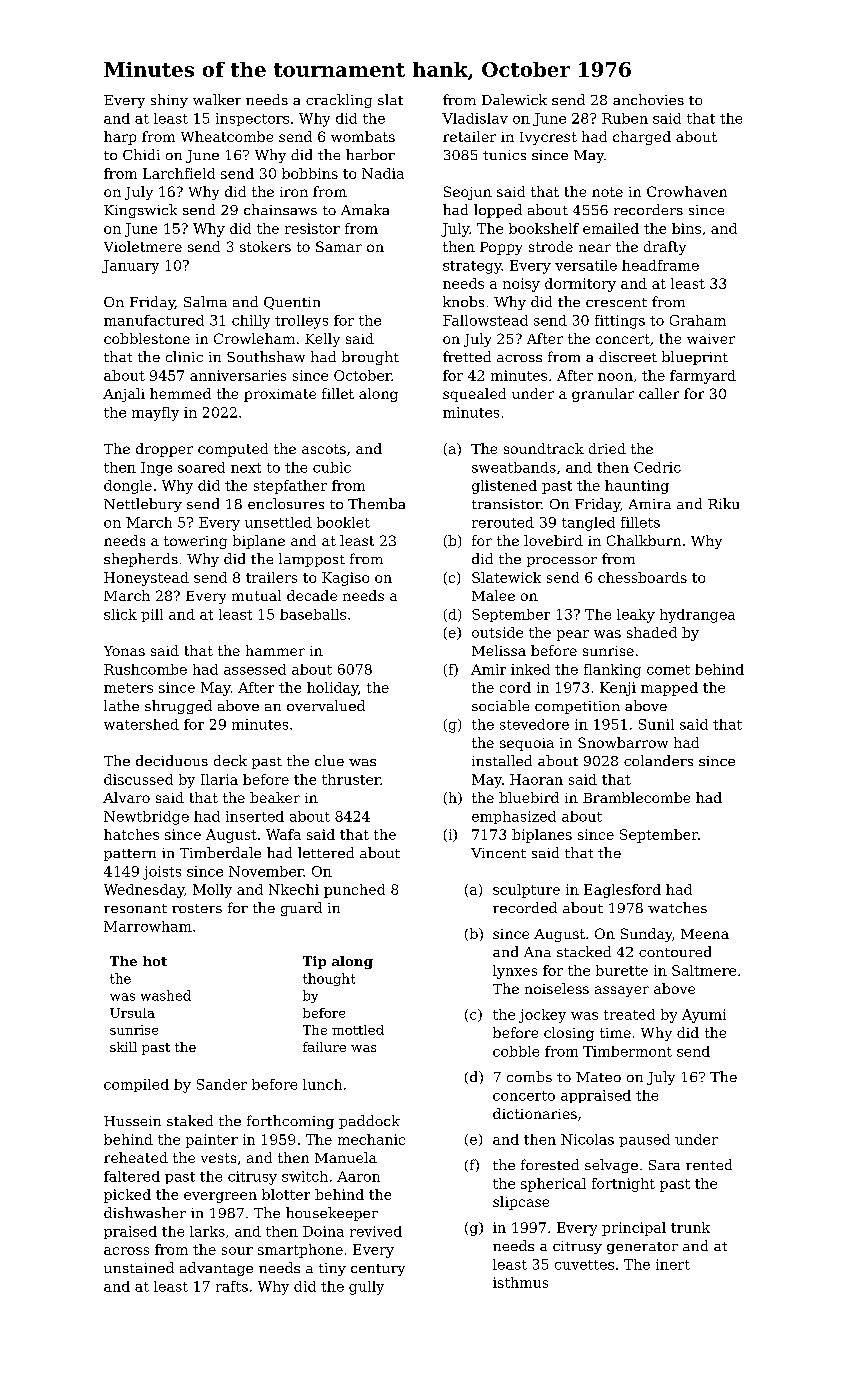 The height and width of the page is (1400, 849). Describe the element at coordinates (598, 1077) in the page. I see `Mateo` at that location.
